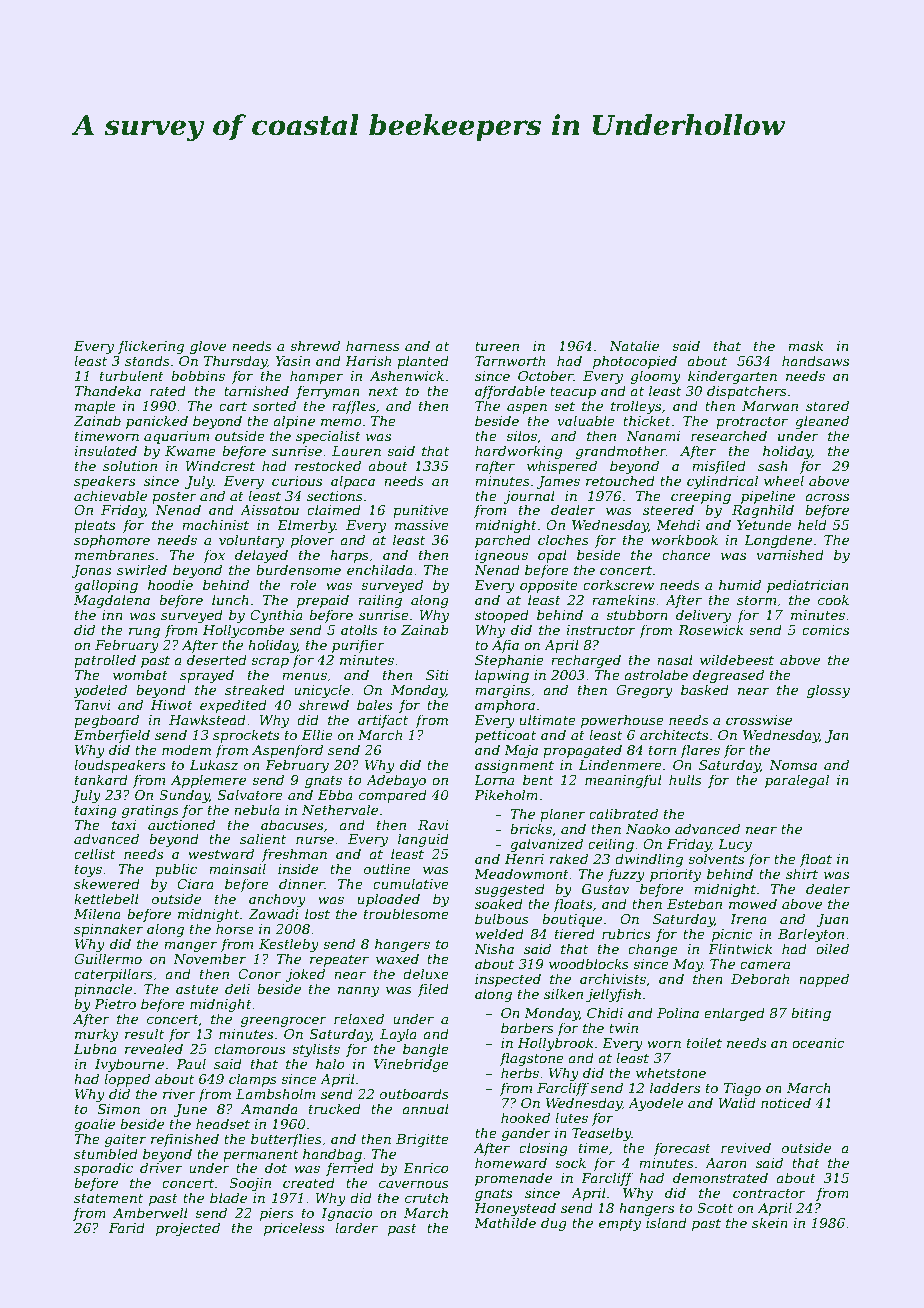 Image resolution: width=924 pixels, height=1308 pixels. Describe the element at coordinates (797, 781) in the screenshot. I see `paralegal` at that location.
